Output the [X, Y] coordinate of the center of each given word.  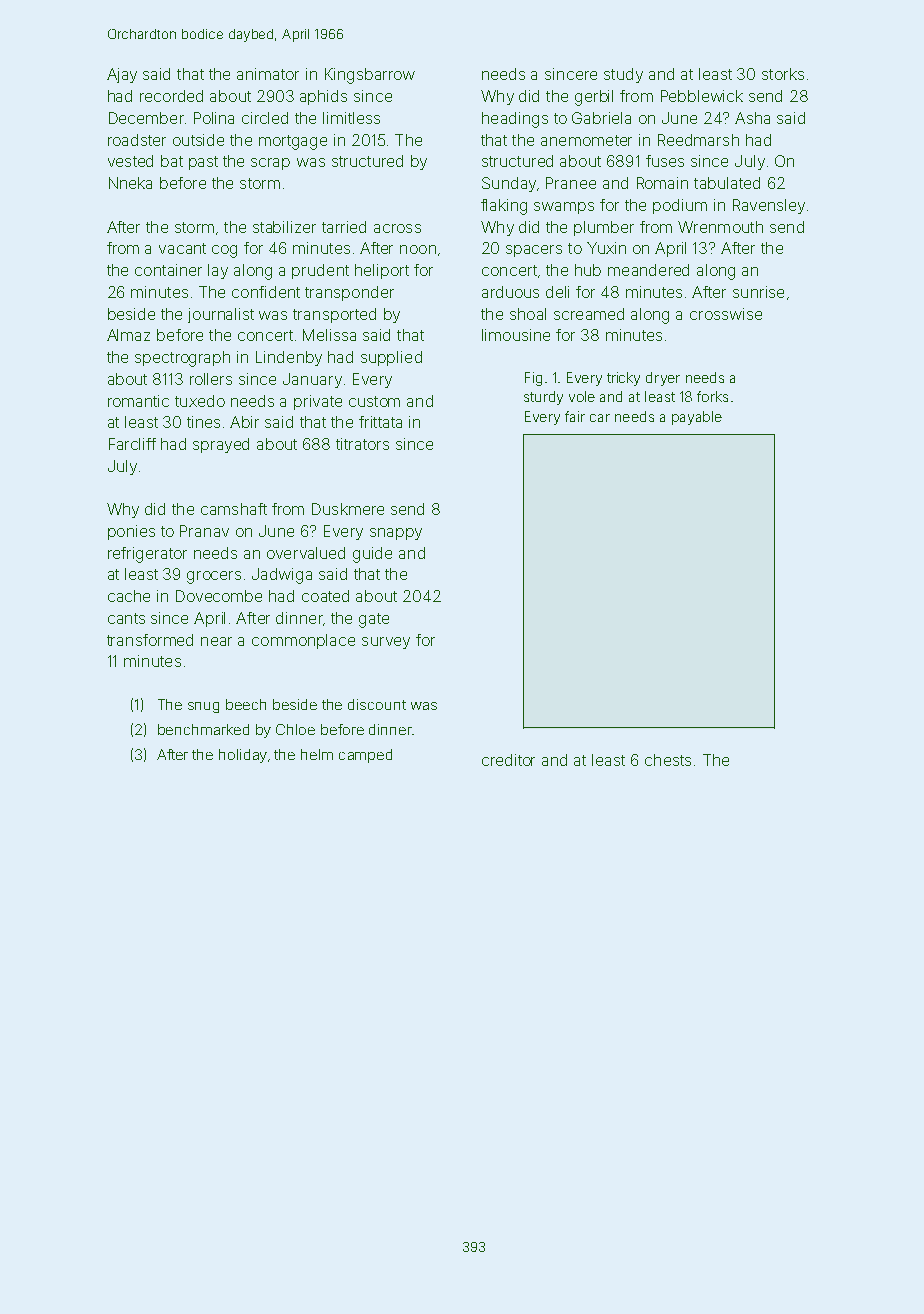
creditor [508, 760]
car [600, 418]
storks [783, 74]
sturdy [543, 398]
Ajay [122, 75]
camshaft [234, 509]
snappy [396, 534]
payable [697, 418]
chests [668, 760]
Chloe [295, 729]
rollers [211, 379]
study [623, 75]
